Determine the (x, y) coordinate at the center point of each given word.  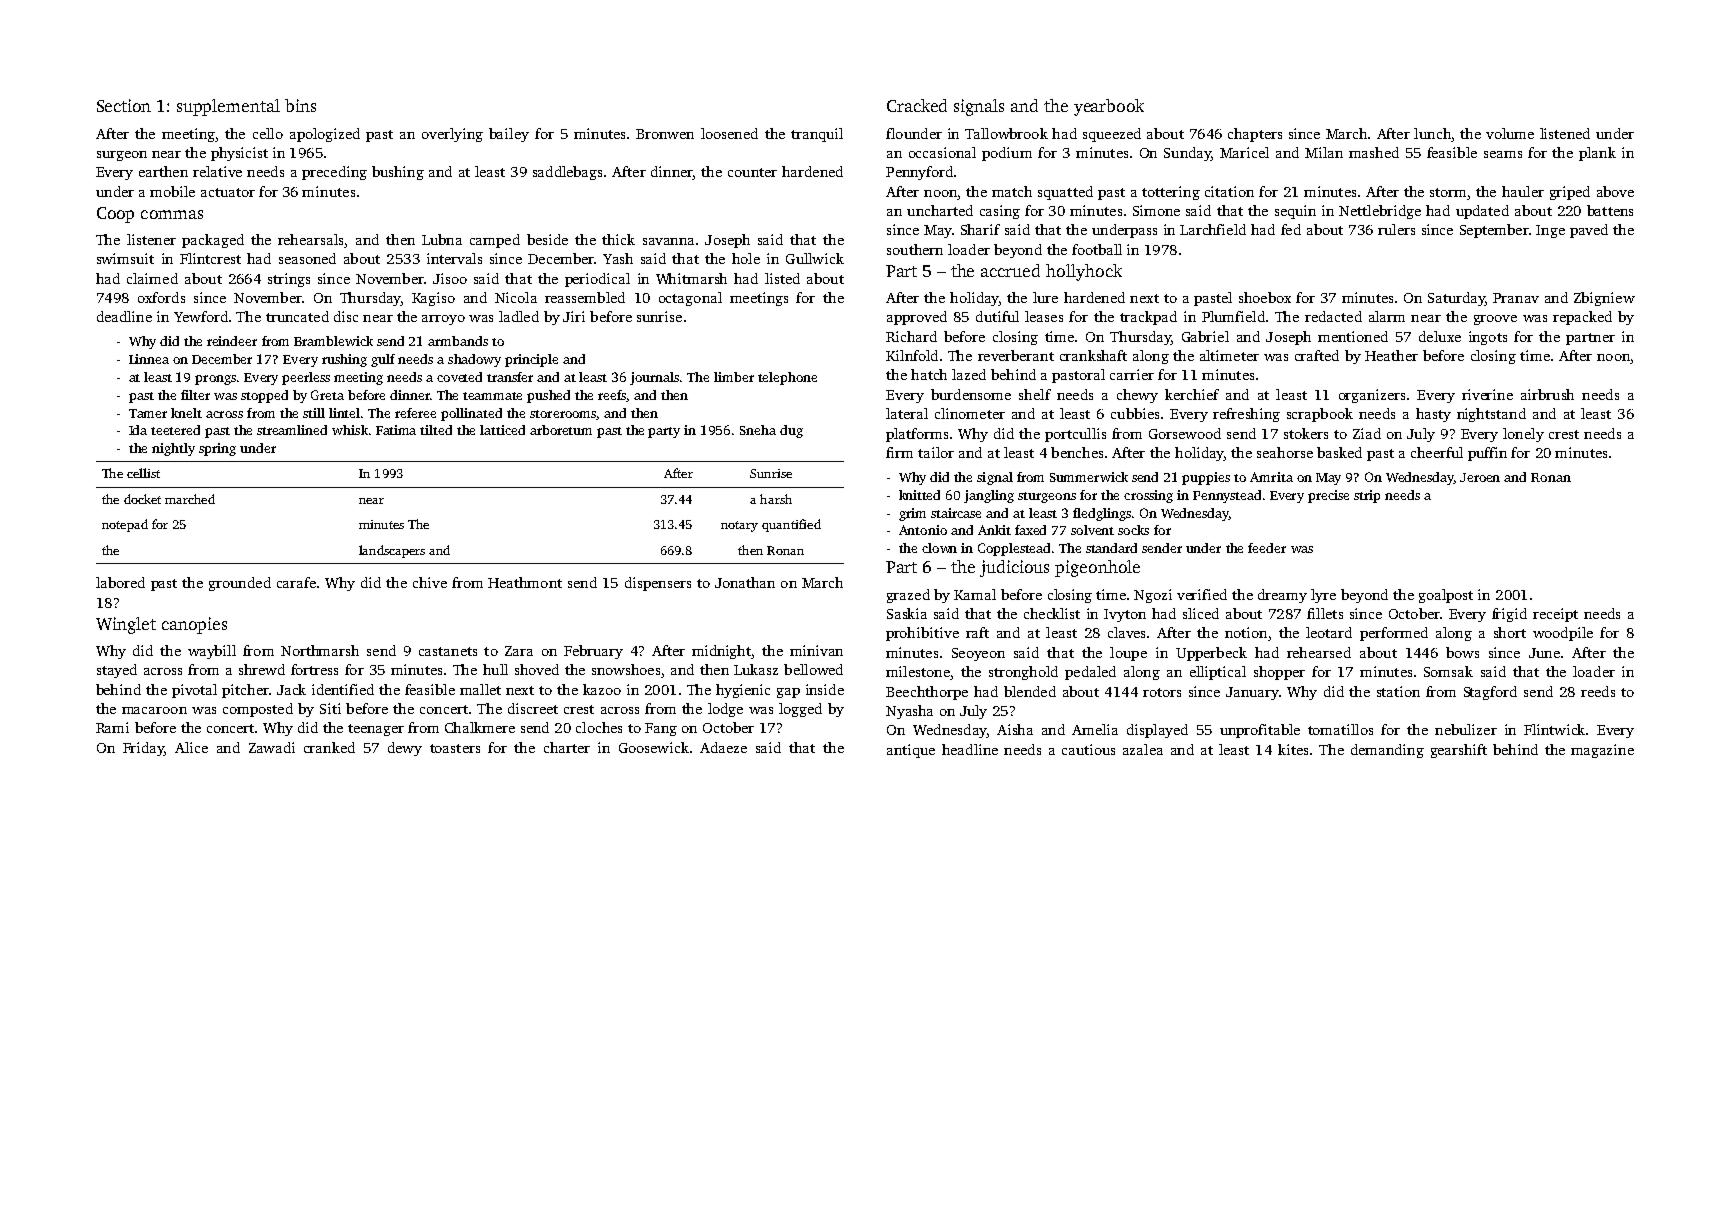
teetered (175, 430)
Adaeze (723, 747)
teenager (376, 730)
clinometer (970, 413)
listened (1565, 133)
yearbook (1109, 107)
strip (1367, 496)
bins (300, 105)
